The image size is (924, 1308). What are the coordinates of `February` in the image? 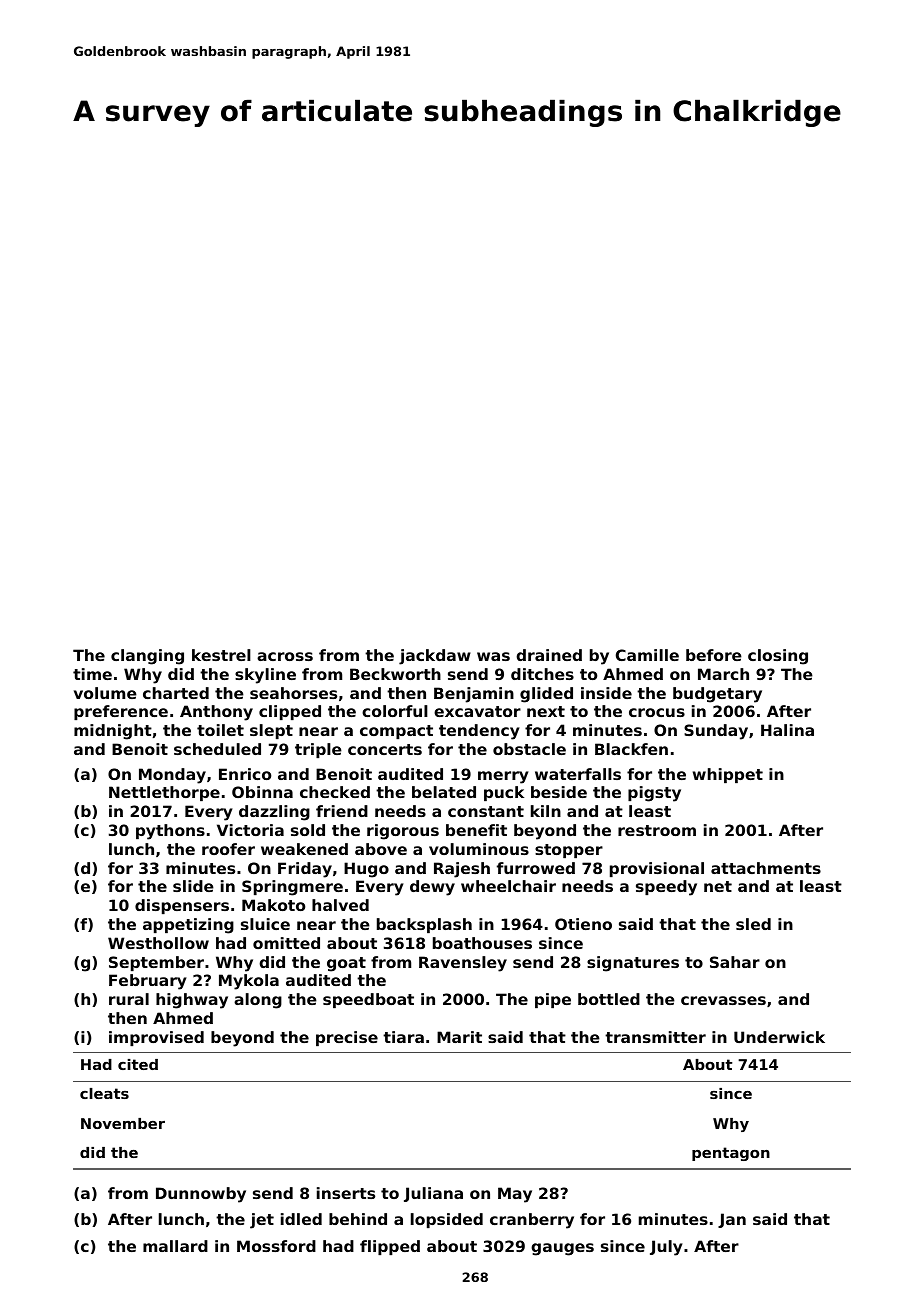 It's located at (147, 982).
